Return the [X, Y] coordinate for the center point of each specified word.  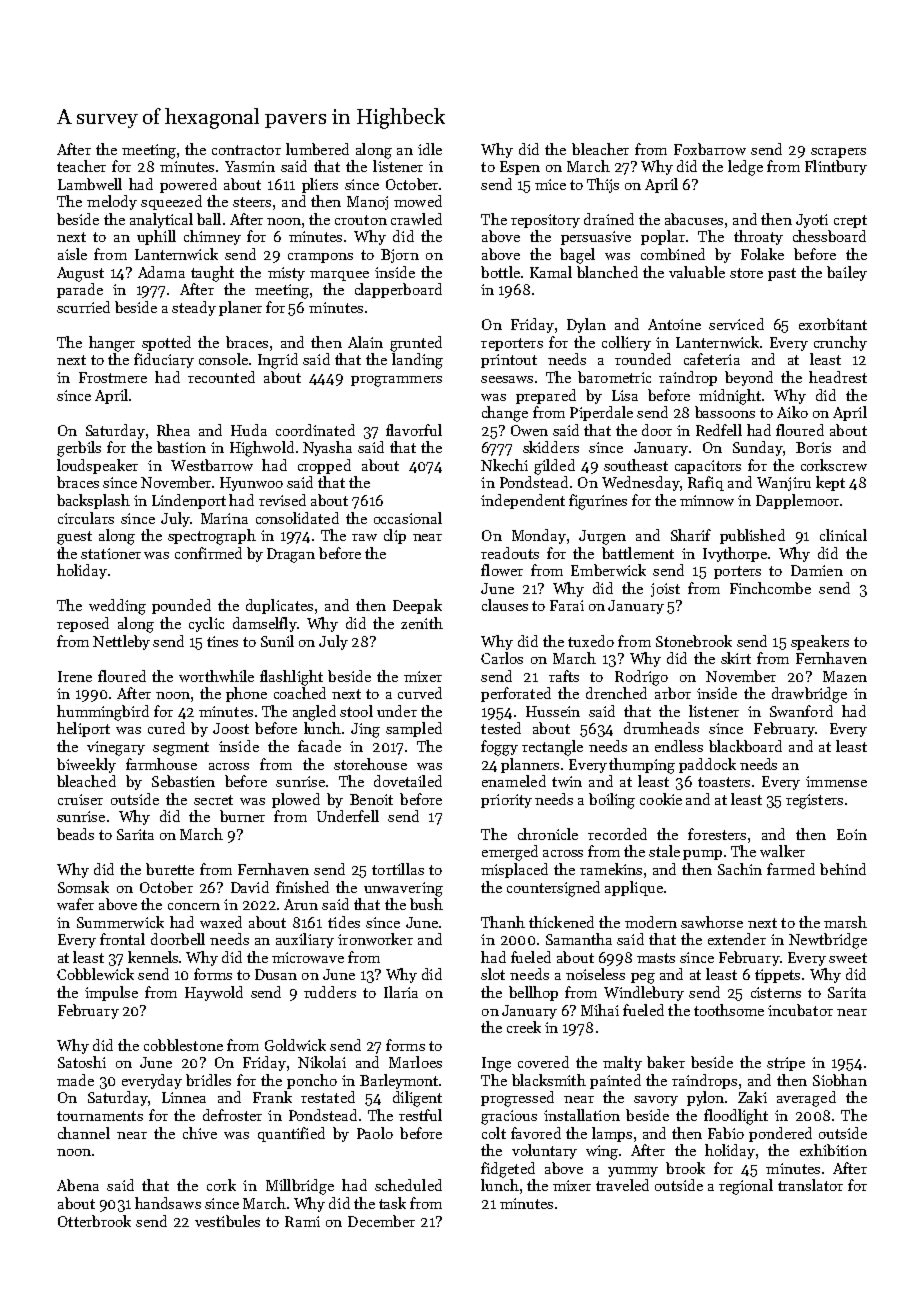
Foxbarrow [710, 149]
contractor [246, 150]
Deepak [417, 606]
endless [679, 746]
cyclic [206, 624]
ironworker [375, 939]
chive [200, 1133]
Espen [520, 168]
